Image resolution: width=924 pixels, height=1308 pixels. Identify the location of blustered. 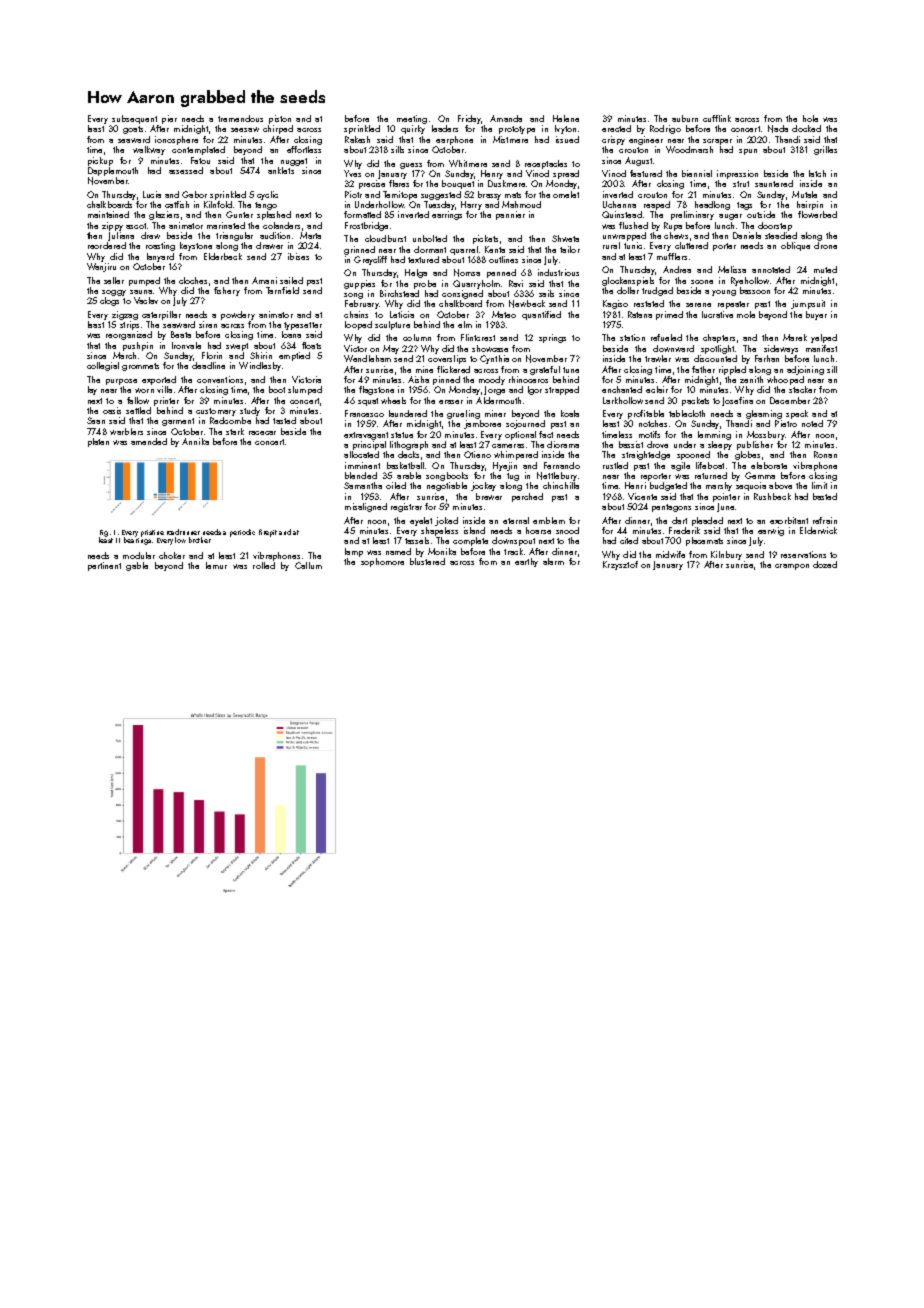
(427, 561).
